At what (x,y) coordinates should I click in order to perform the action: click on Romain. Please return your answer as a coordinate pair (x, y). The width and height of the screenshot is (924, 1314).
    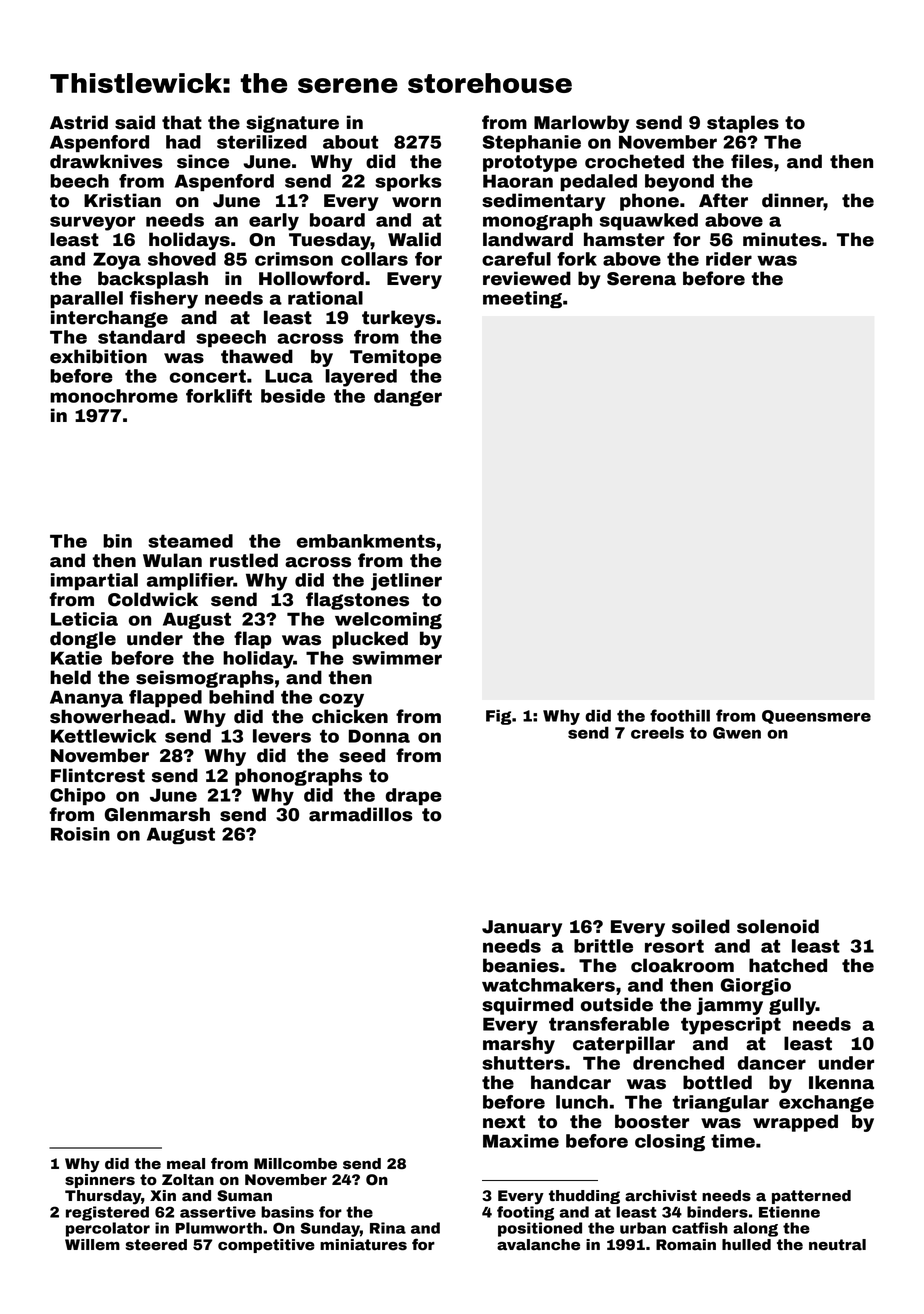
    Looking at the image, I should click on (686, 1245).
